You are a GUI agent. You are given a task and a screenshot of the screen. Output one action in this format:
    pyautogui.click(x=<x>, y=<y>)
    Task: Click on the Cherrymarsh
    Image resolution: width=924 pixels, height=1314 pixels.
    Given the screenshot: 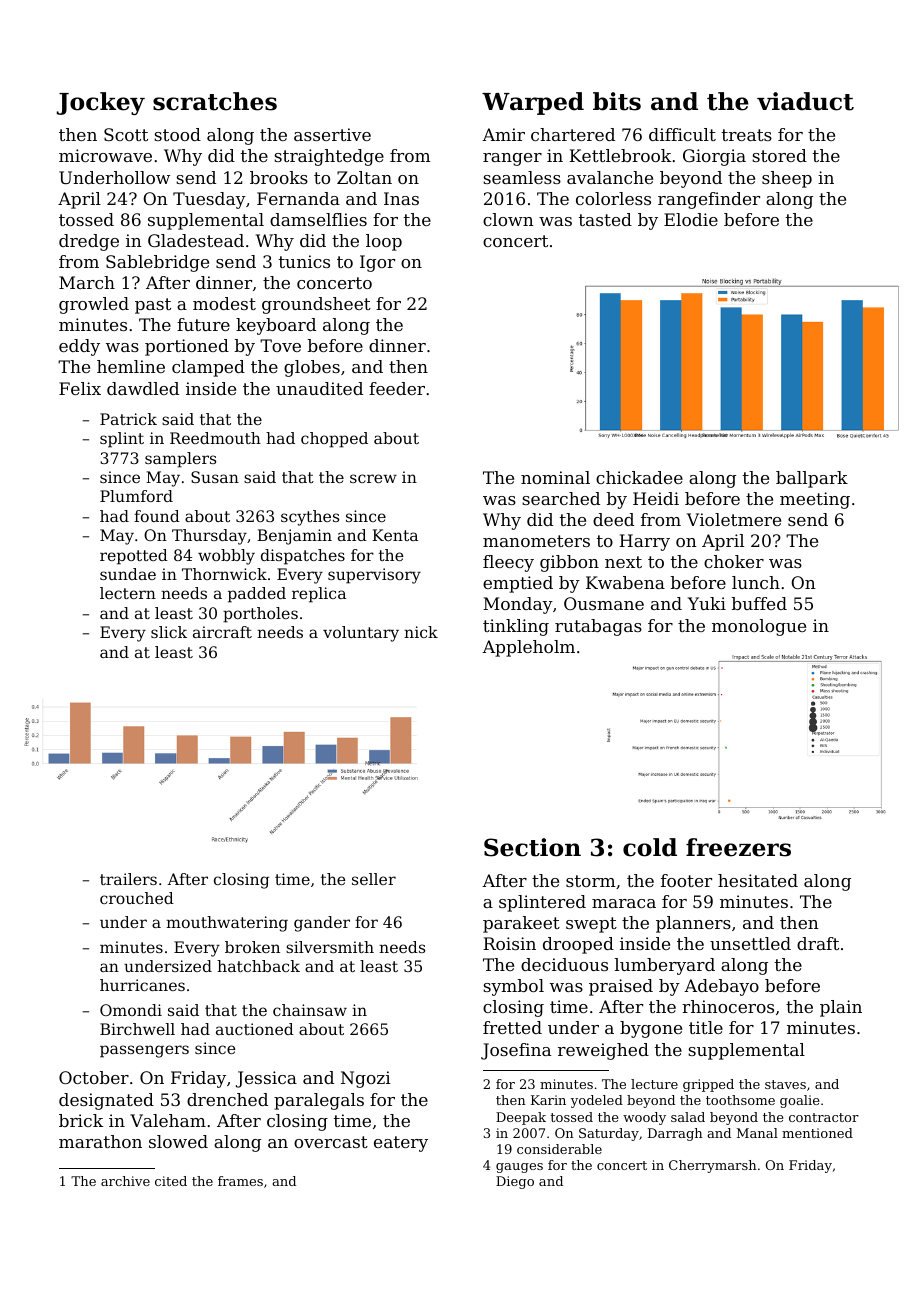 What is the action you would take?
    pyautogui.click(x=713, y=1166)
